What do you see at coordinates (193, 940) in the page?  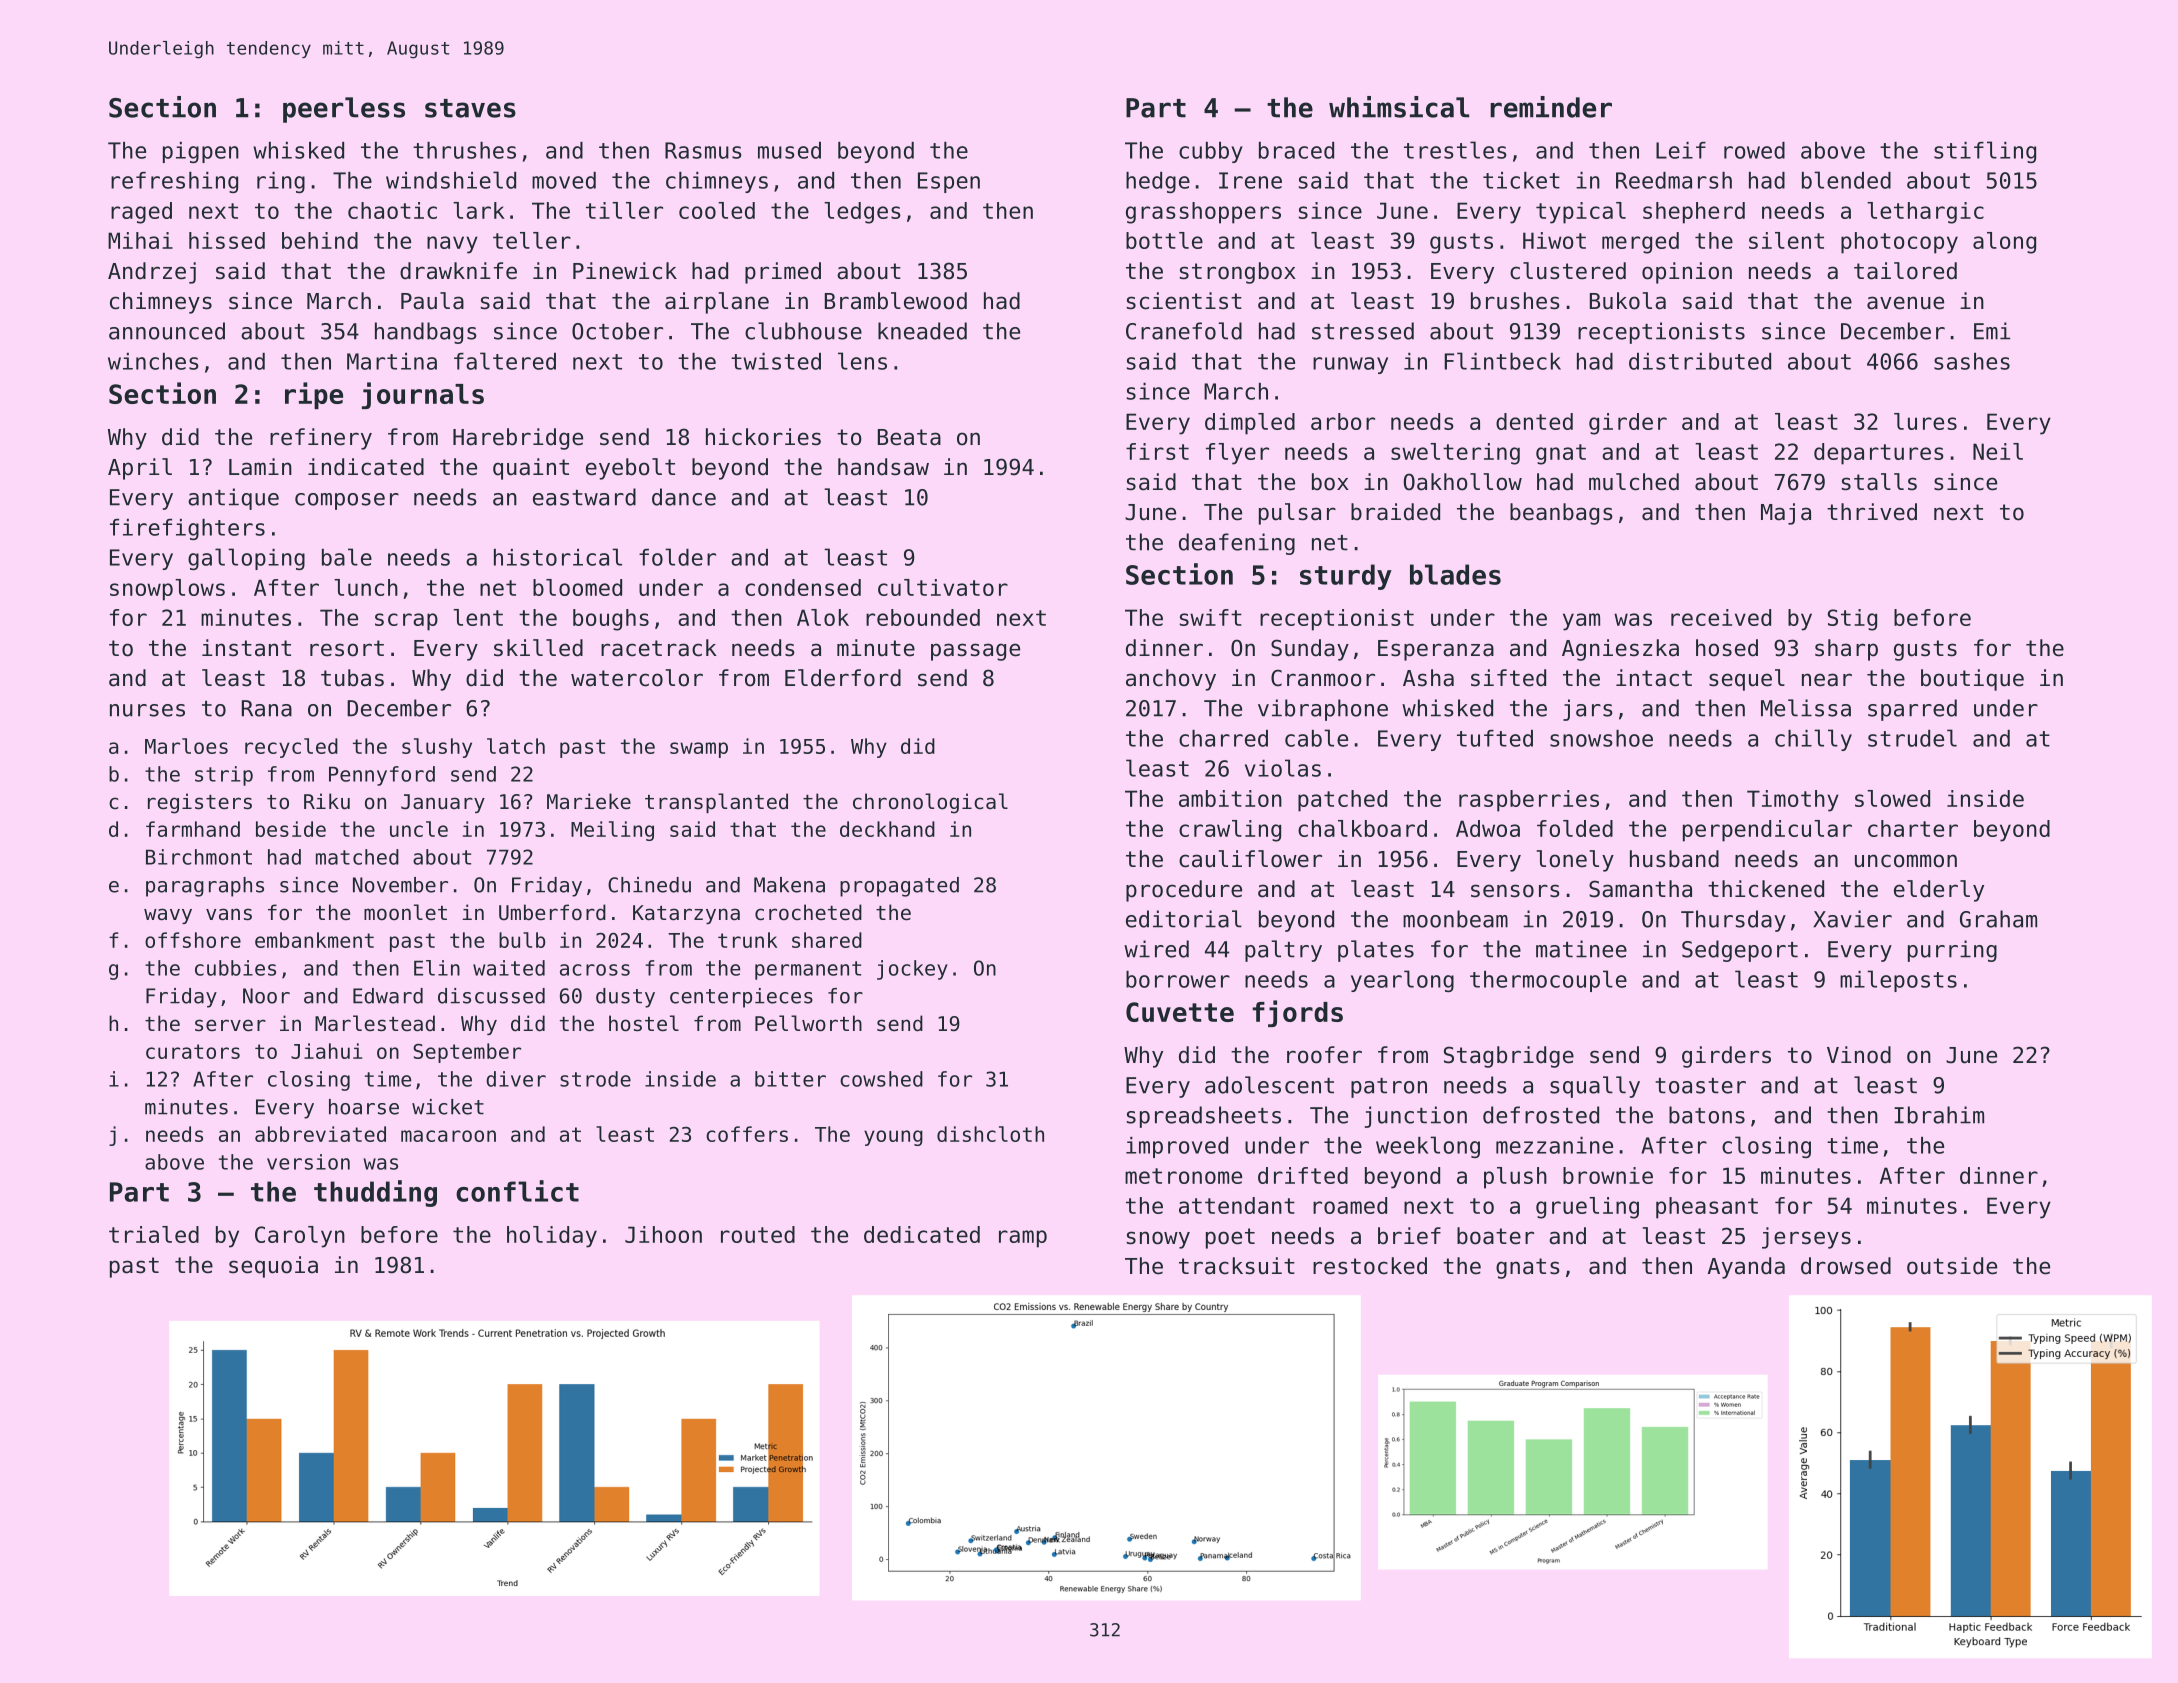 I see `offshore` at bounding box center [193, 940].
